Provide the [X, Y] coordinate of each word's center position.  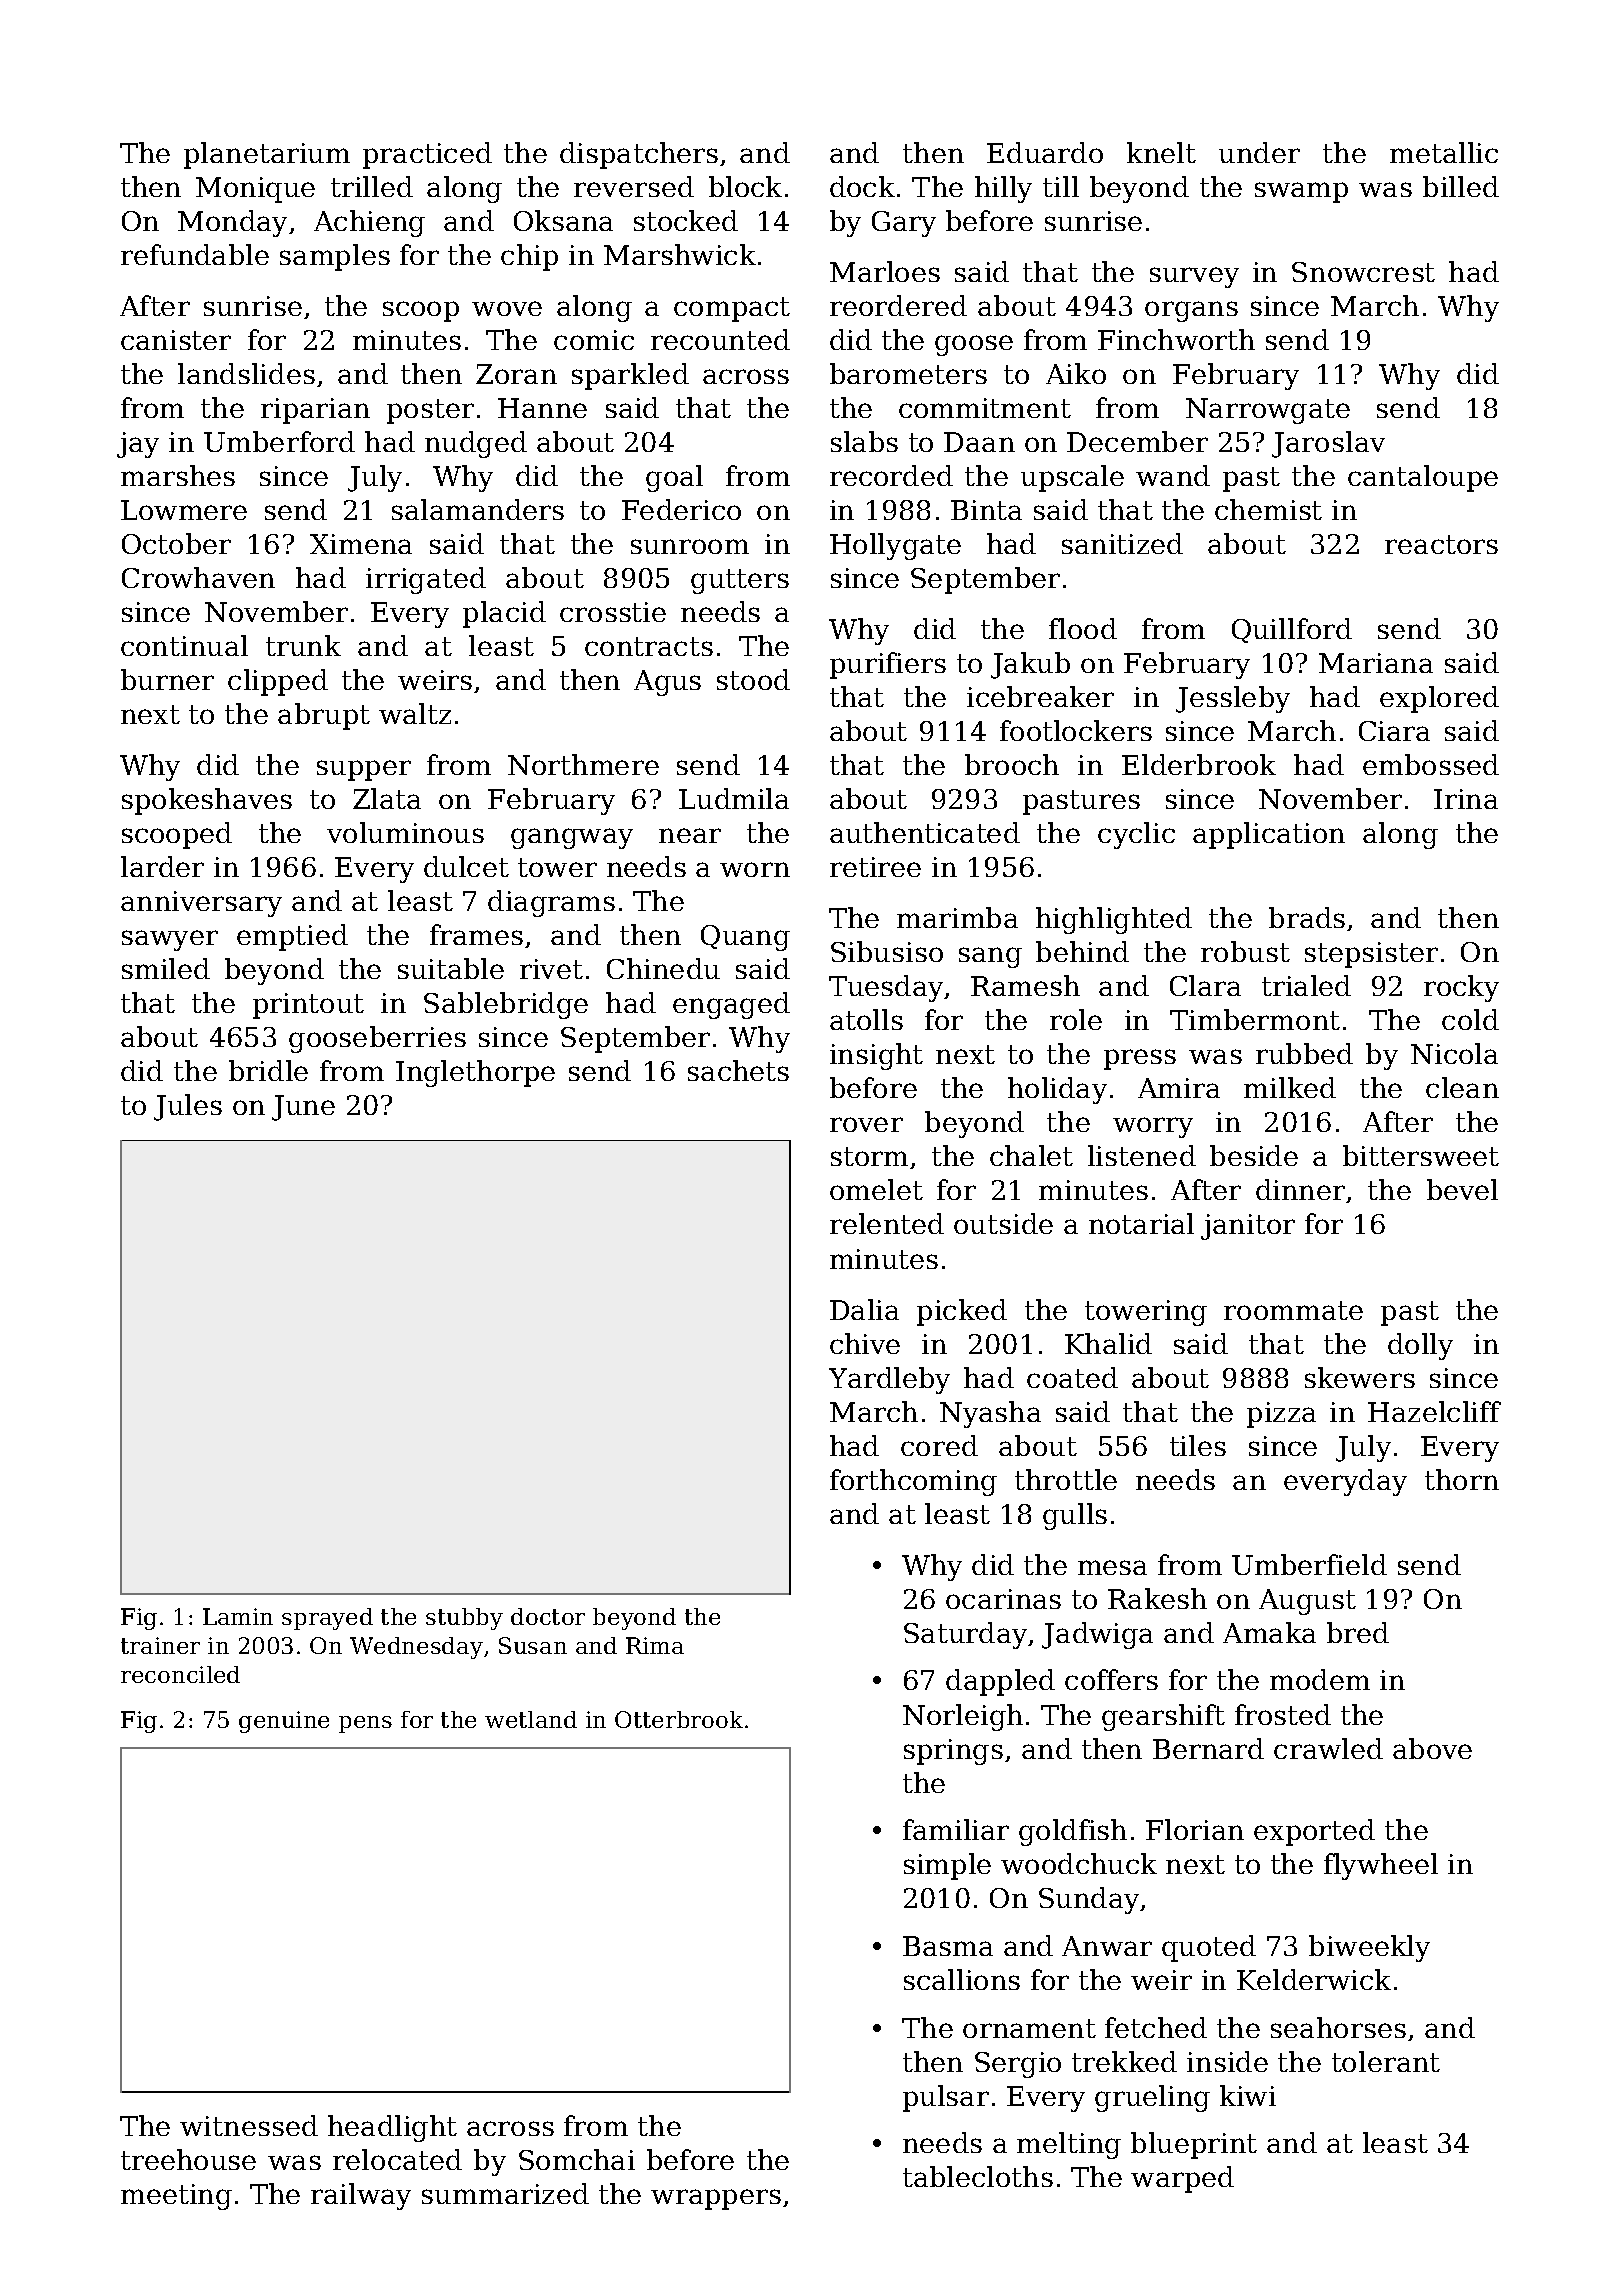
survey [1194, 277]
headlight [392, 2128]
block [745, 186]
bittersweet [1421, 1155]
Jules [188, 1107]
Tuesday [886, 988]
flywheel [1381, 1866]
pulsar [946, 2098]
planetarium [267, 155]
